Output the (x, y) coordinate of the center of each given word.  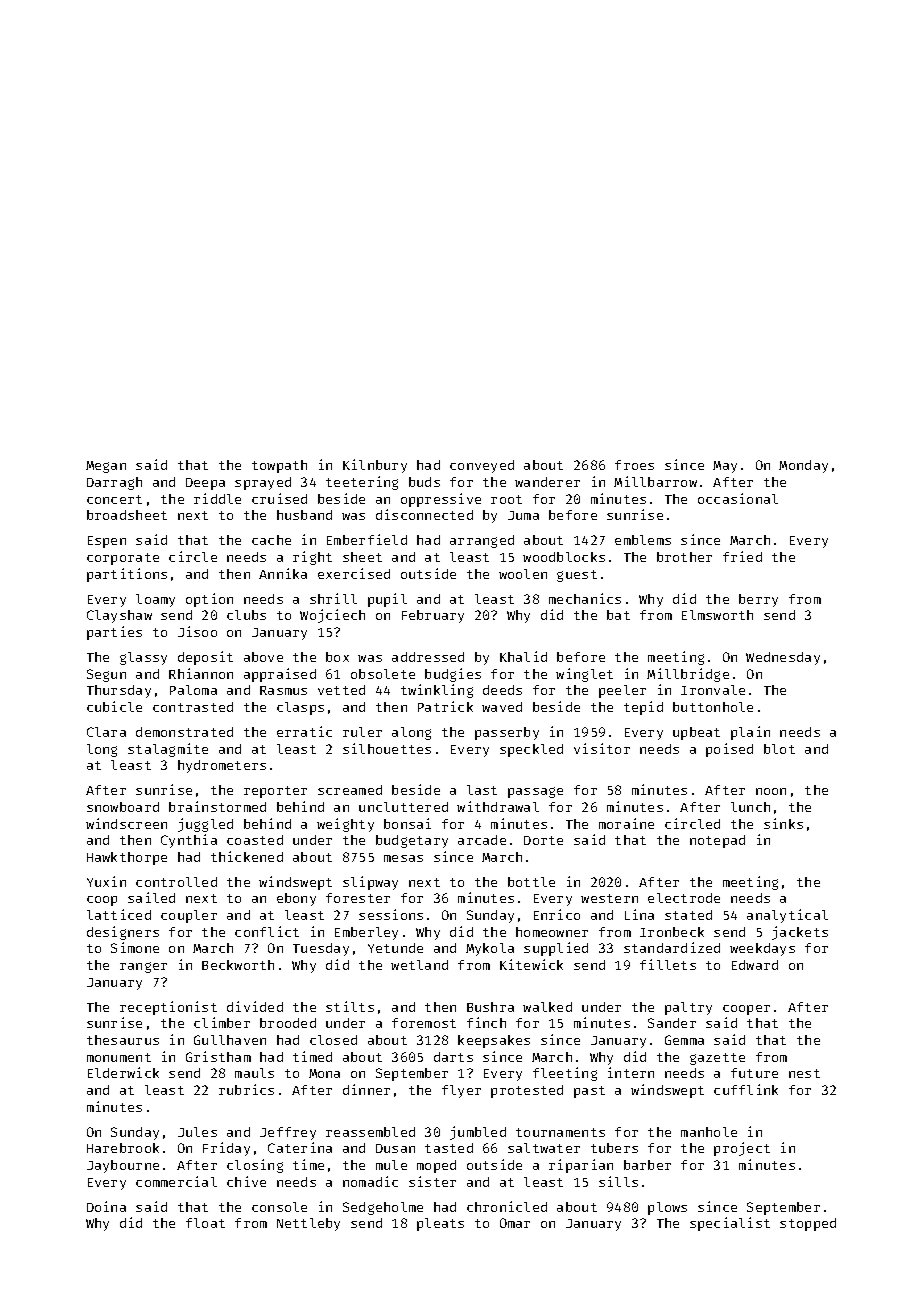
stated (688, 915)
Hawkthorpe (127, 858)
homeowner (552, 932)
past (589, 1092)
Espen (107, 542)
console (279, 1207)
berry (758, 600)
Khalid (523, 656)
